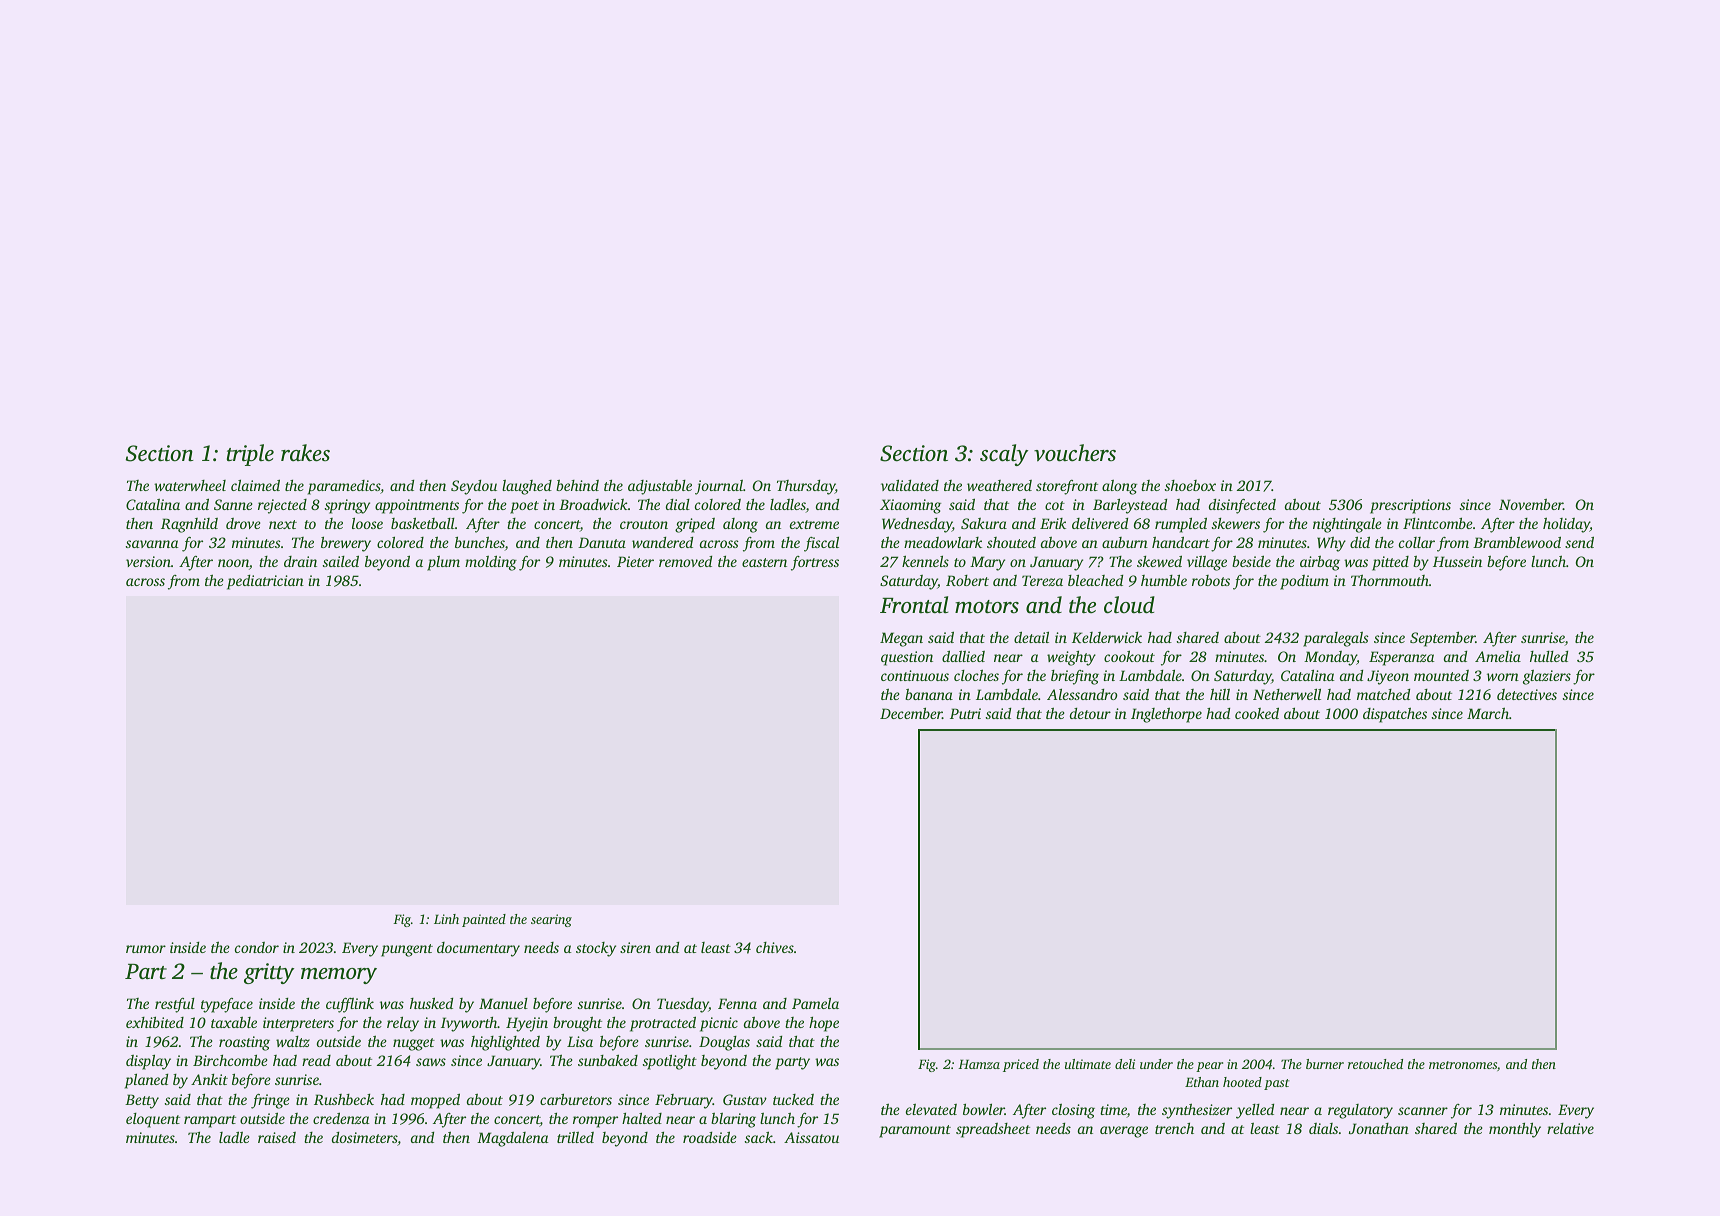 The width and height of the document is (1720, 1216). I want to click on Jiyeon, so click(1388, 677).
